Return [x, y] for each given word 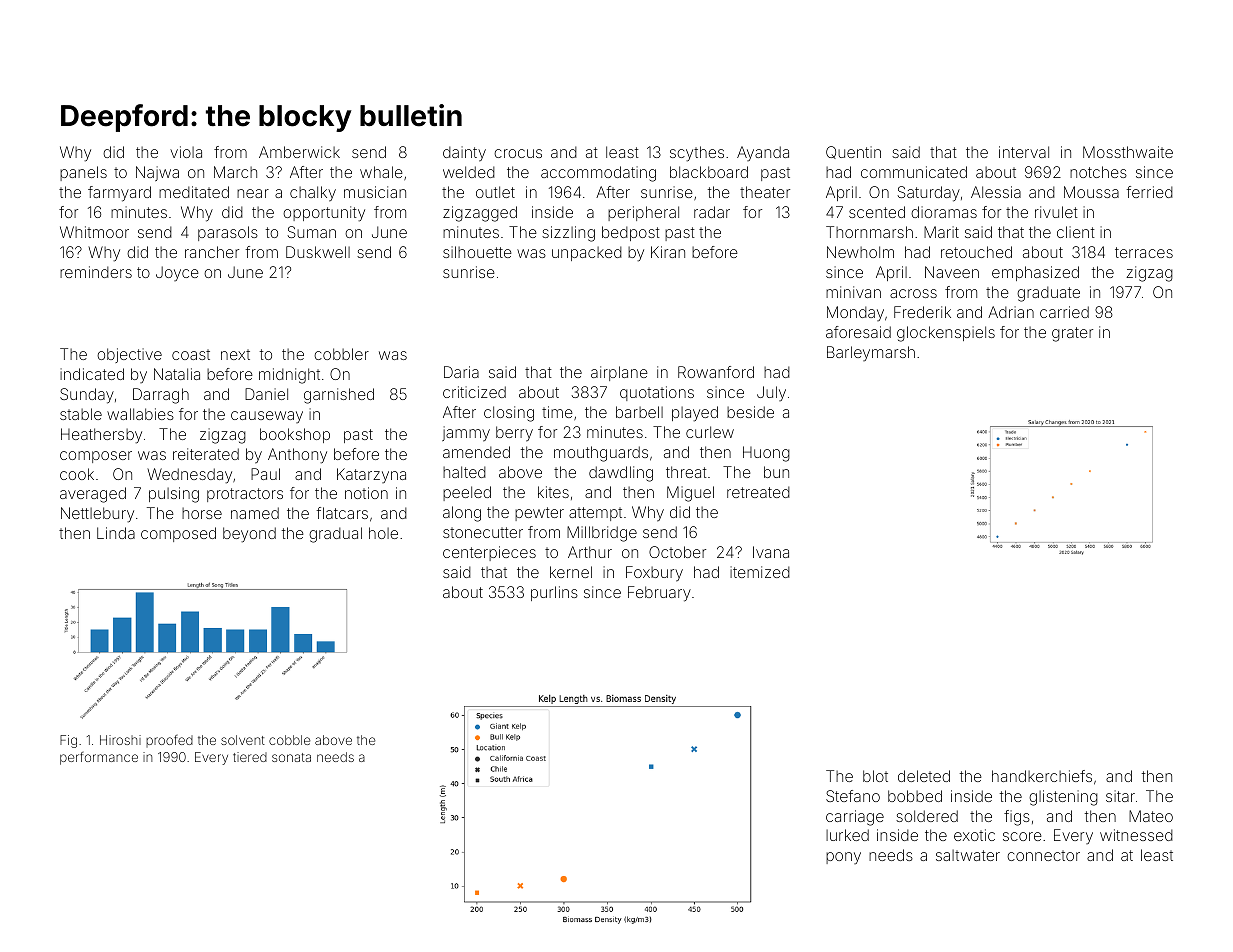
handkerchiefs [1042, 776]
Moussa [1091, 192]
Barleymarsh [871, 353]
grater [1072, 334]
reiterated [206, 454]
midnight [289, 376]
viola [186, 152]
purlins [554, 593]
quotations [657, 393]
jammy [466, 434]
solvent [243, 740]
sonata [291, 757]
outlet [495, 192]
